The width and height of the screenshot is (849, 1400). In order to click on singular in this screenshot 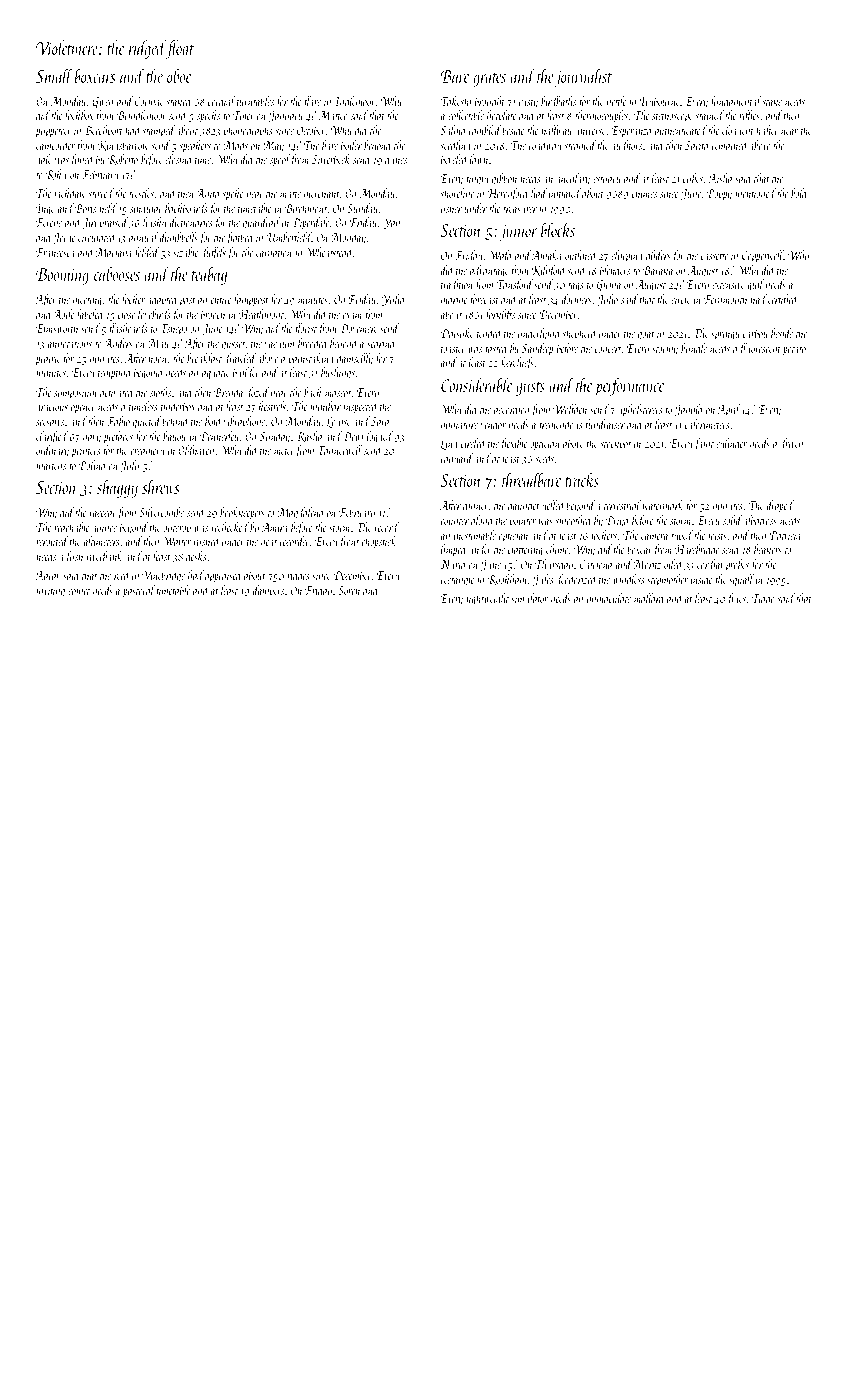, I will do `click(146, 209)`.
